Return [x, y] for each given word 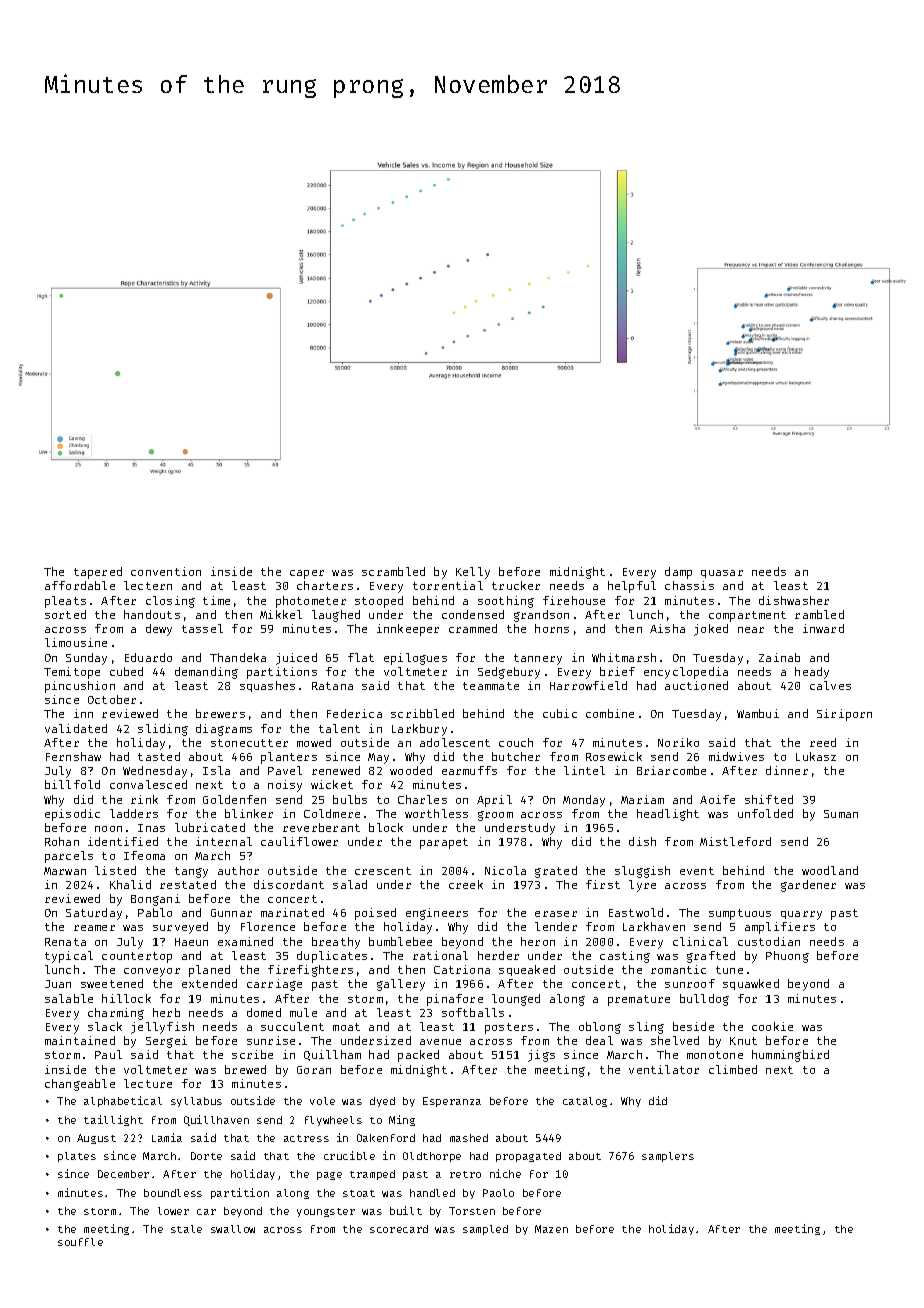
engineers [437, 914]
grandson [541, 616]
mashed [469, 1138]
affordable [80, 585]
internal [224, 841]
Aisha [667, 628]
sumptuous [740, 914]
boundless [173, 1193]
